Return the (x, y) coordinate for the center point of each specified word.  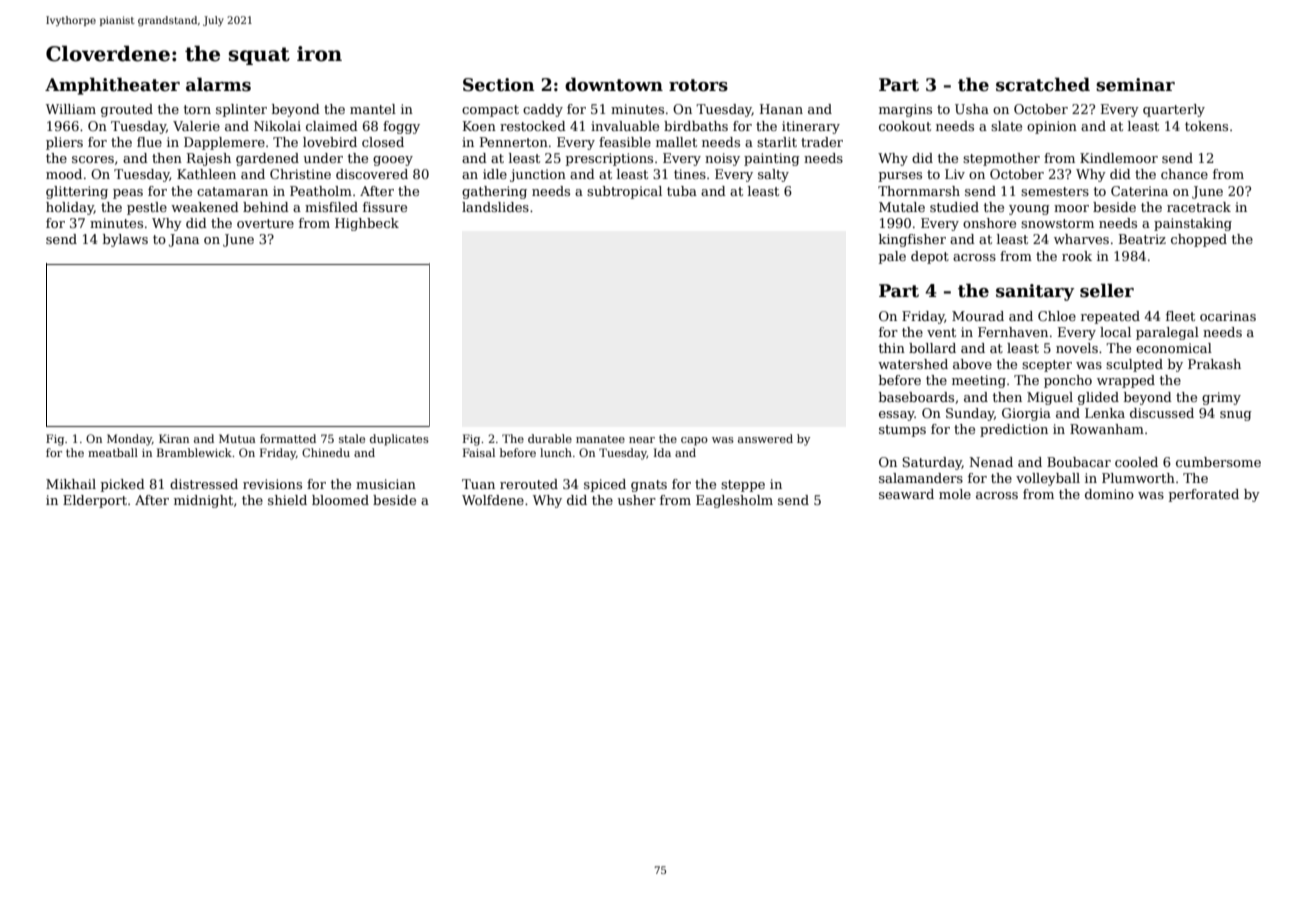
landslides (495, 207)
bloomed (340, 500)
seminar (1135, 85)
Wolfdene (493, 500)
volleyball (1048, 479)
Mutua (237, 438)
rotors (698, 85)
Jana (184, 240)
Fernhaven (1013, 332)
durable (550, 438)
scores (93, 159)
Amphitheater (112, 86)
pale (892, 257)
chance (1184, 174)
